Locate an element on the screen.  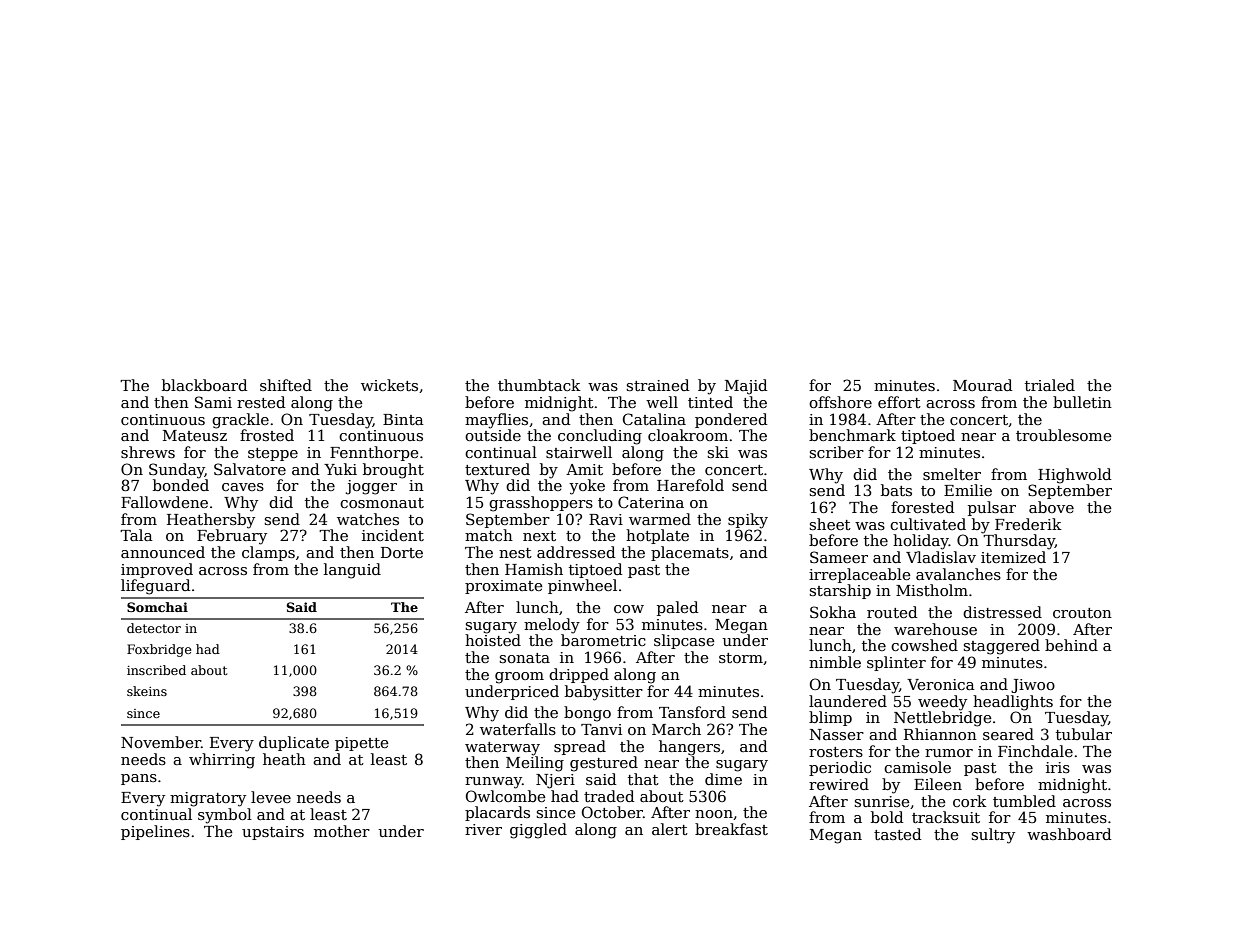
itemized is located at coordinates (1013, 557).
